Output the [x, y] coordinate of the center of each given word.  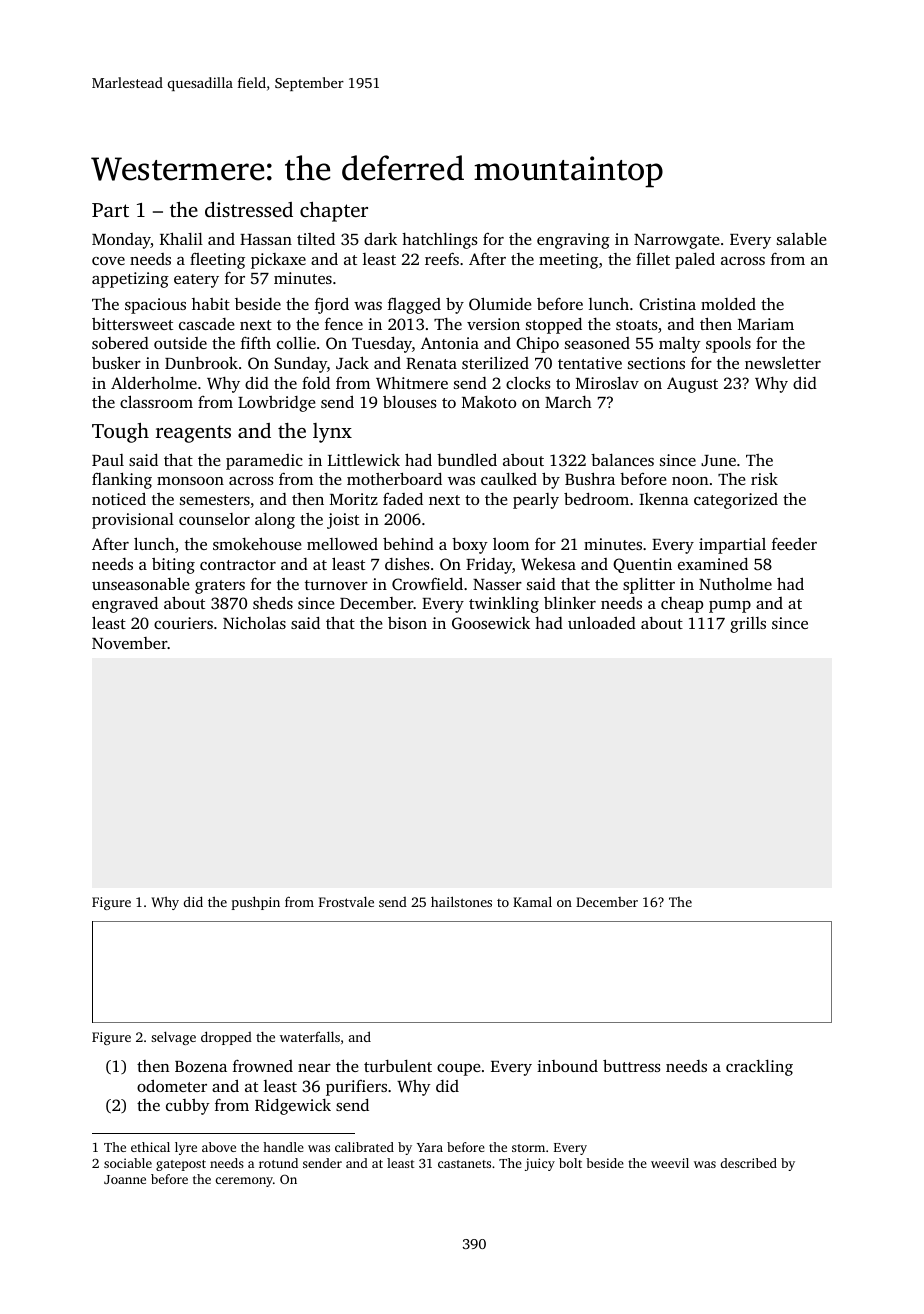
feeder [794, 543]
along [275, 521]
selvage [173, 1038]
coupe [459, 1070]
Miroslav [607, 383]
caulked [509, 478]
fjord [332, 305]
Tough [120, 433]
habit [211, 304]
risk [764, 478]
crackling [759, 1068]
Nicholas [254, 623]
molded [728, 303]
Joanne [125, 1179]
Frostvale [346, 901]
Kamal [532, 901]
